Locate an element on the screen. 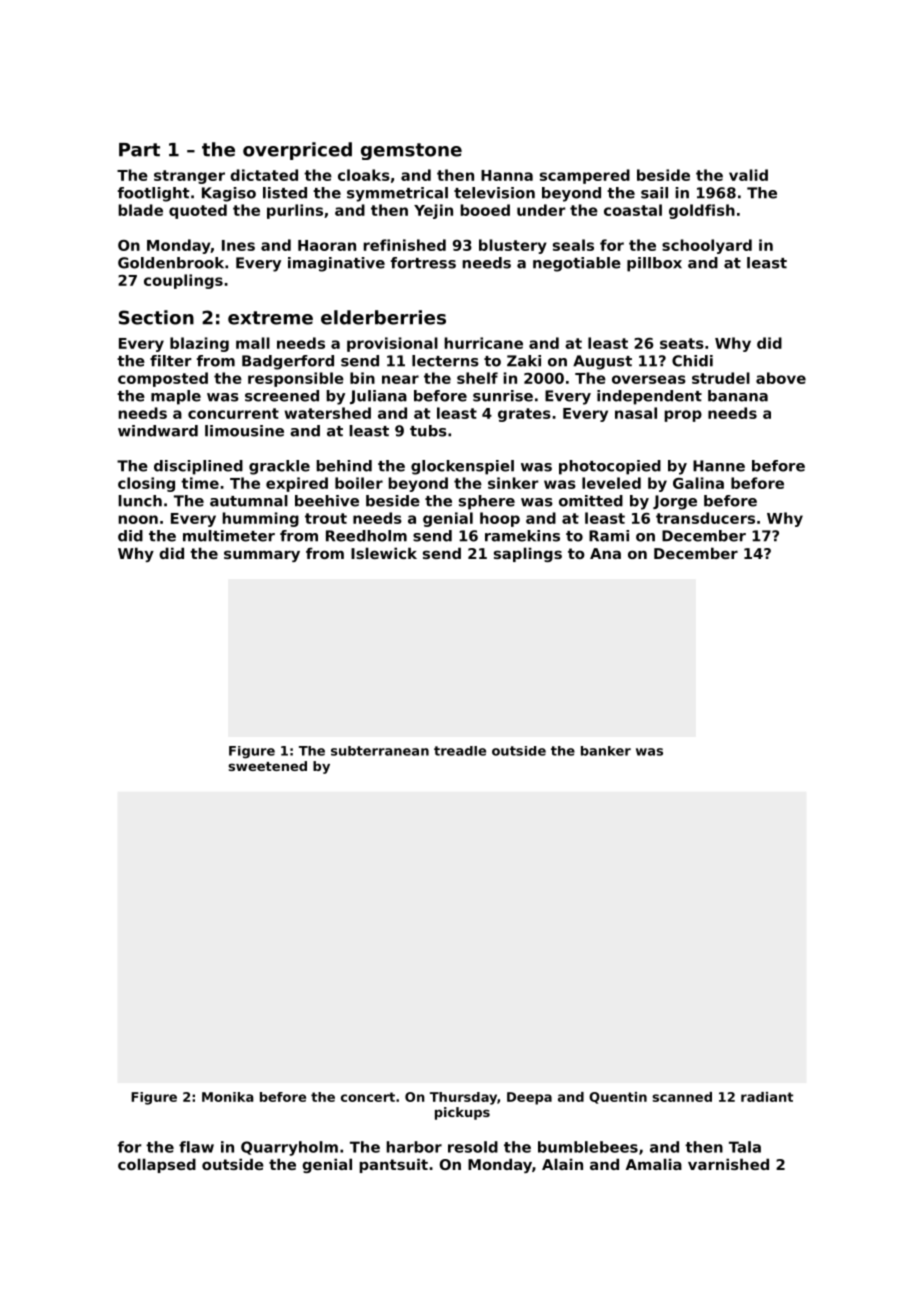 The image size is (924, 1314). sweetened is located at coordinates (268, 766).
